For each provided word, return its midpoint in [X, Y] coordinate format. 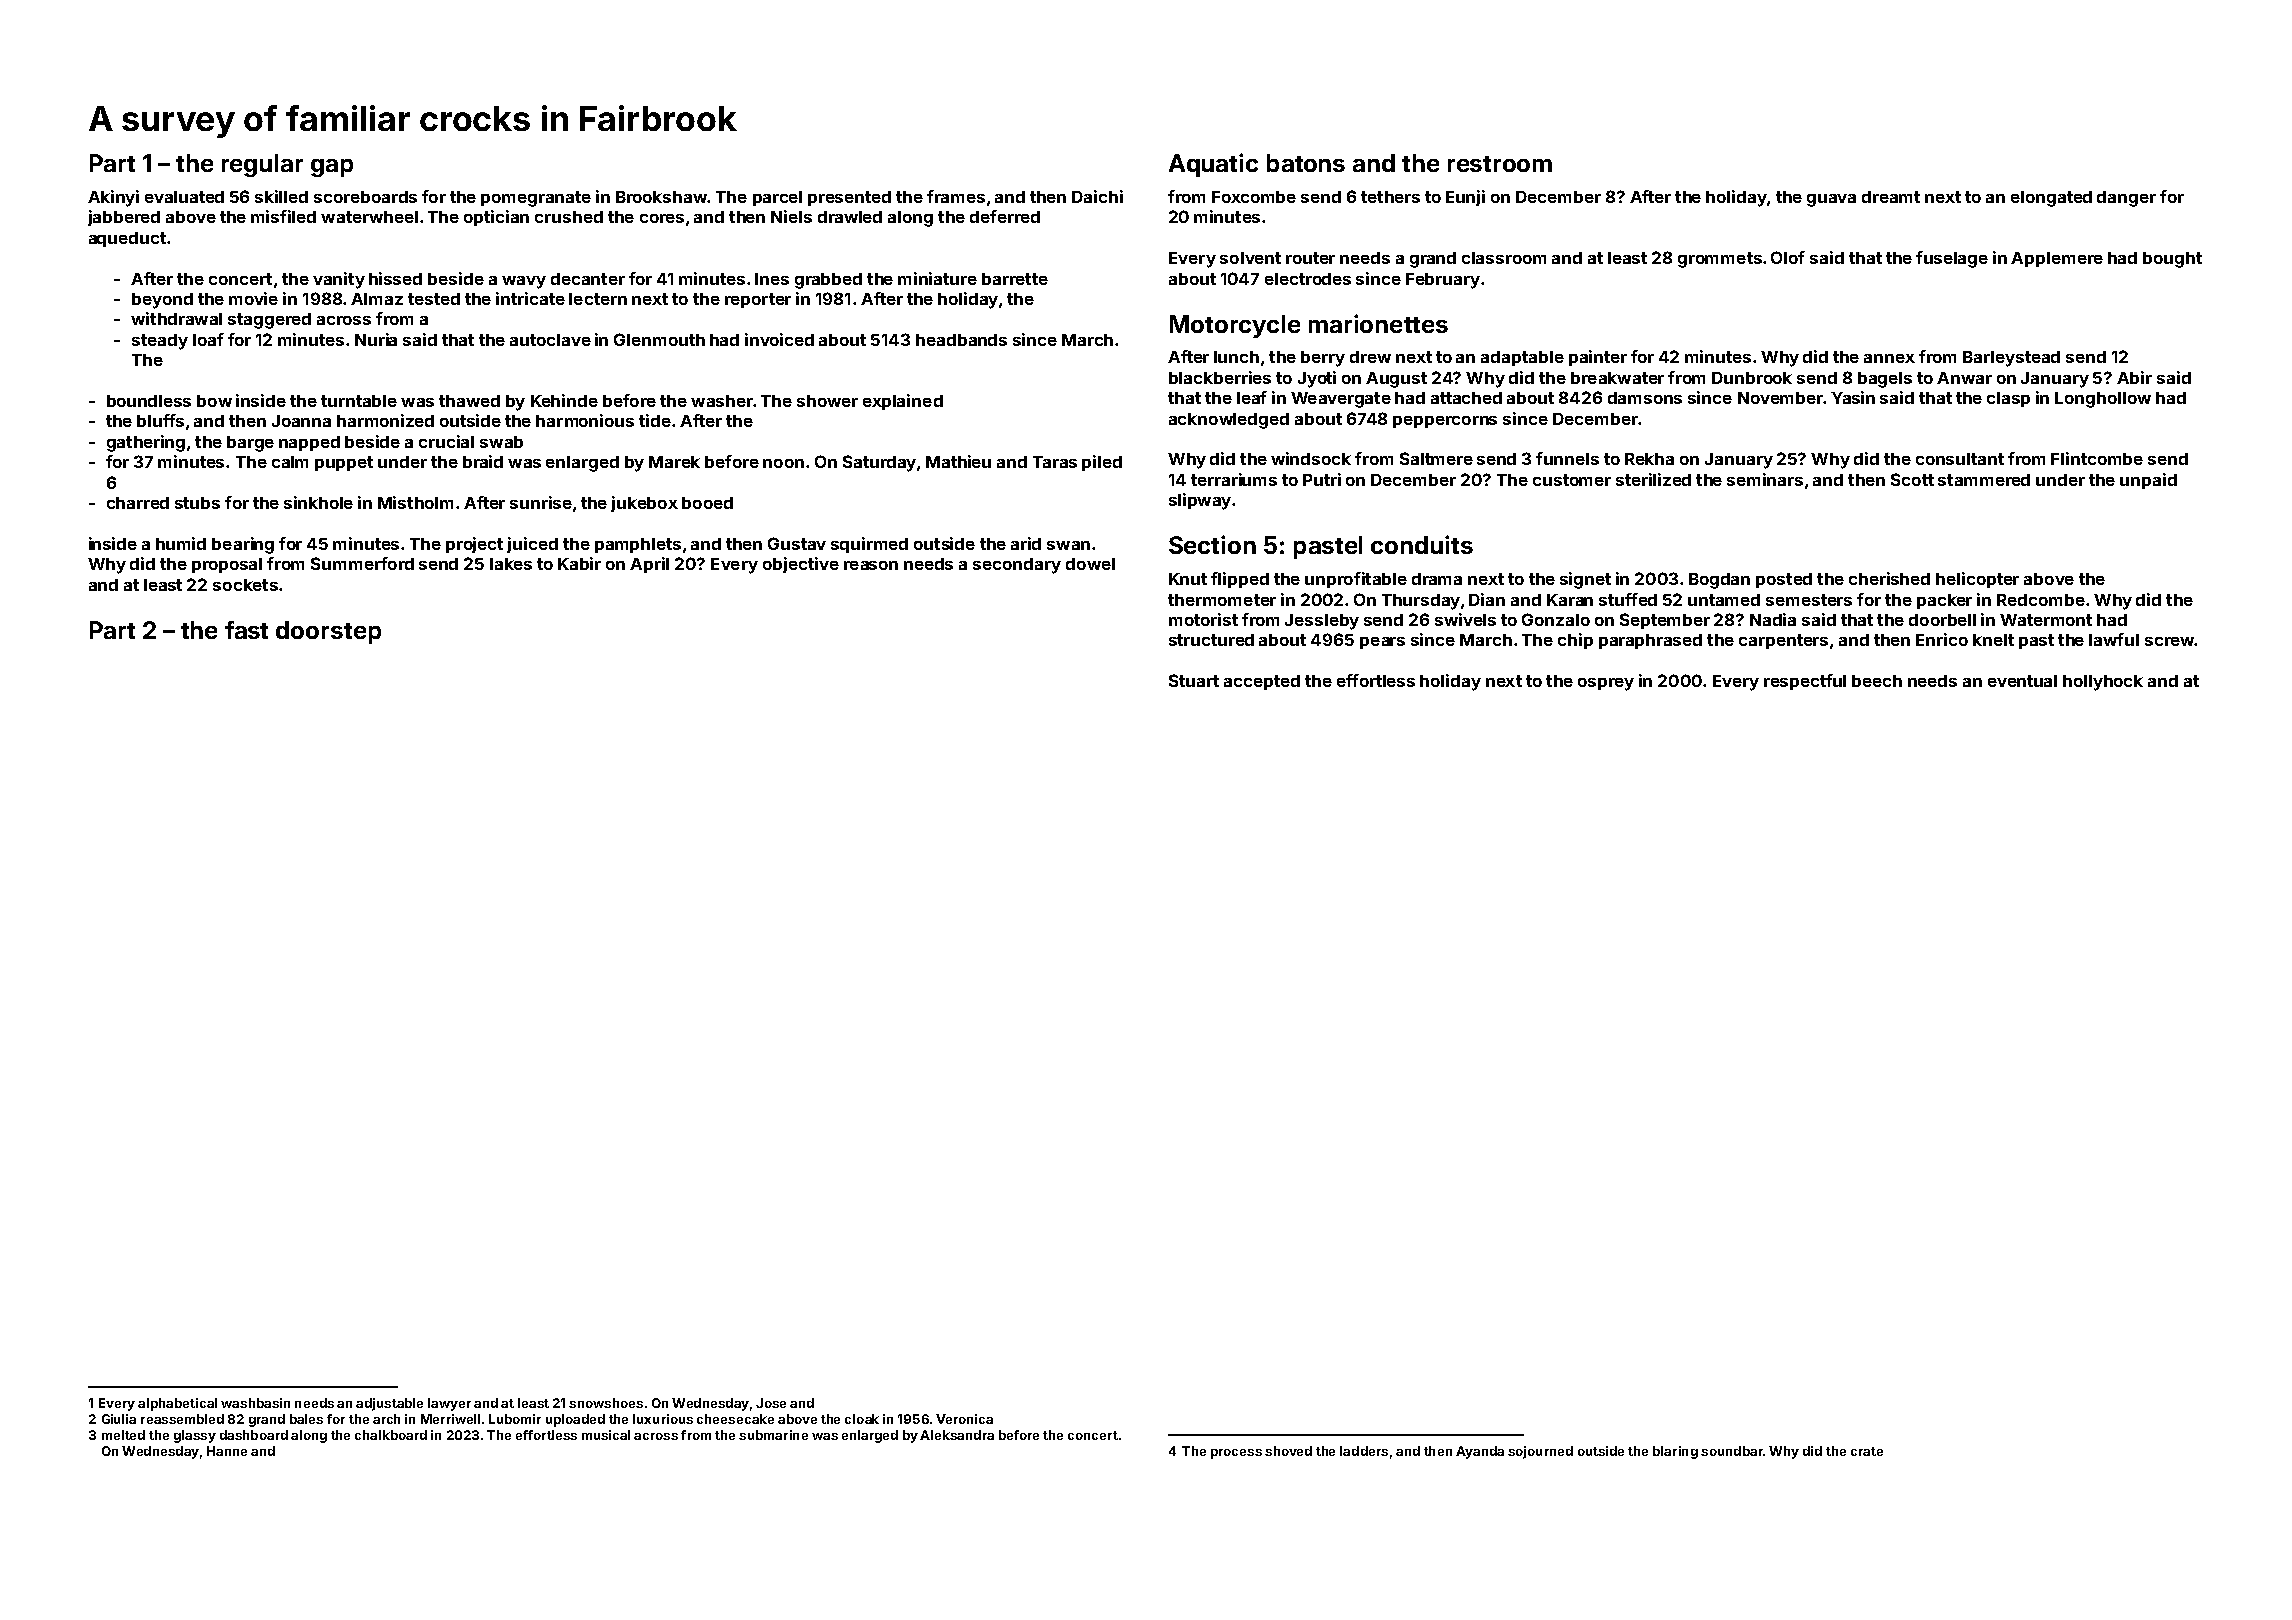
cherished [1889, 578]
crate [1867, 1451]
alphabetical [177, 1404]
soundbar [1732, 1451]
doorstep [328, 632]
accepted [1262, 682]
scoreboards [365, 197]
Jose [771, 1403]
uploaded [575, 1420]
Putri [1322, 479]
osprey [1606, 684]
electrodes [1308, 279]
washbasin [255, 1403]
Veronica [964, 1419]
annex [1889, 358]
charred [138, 503]
